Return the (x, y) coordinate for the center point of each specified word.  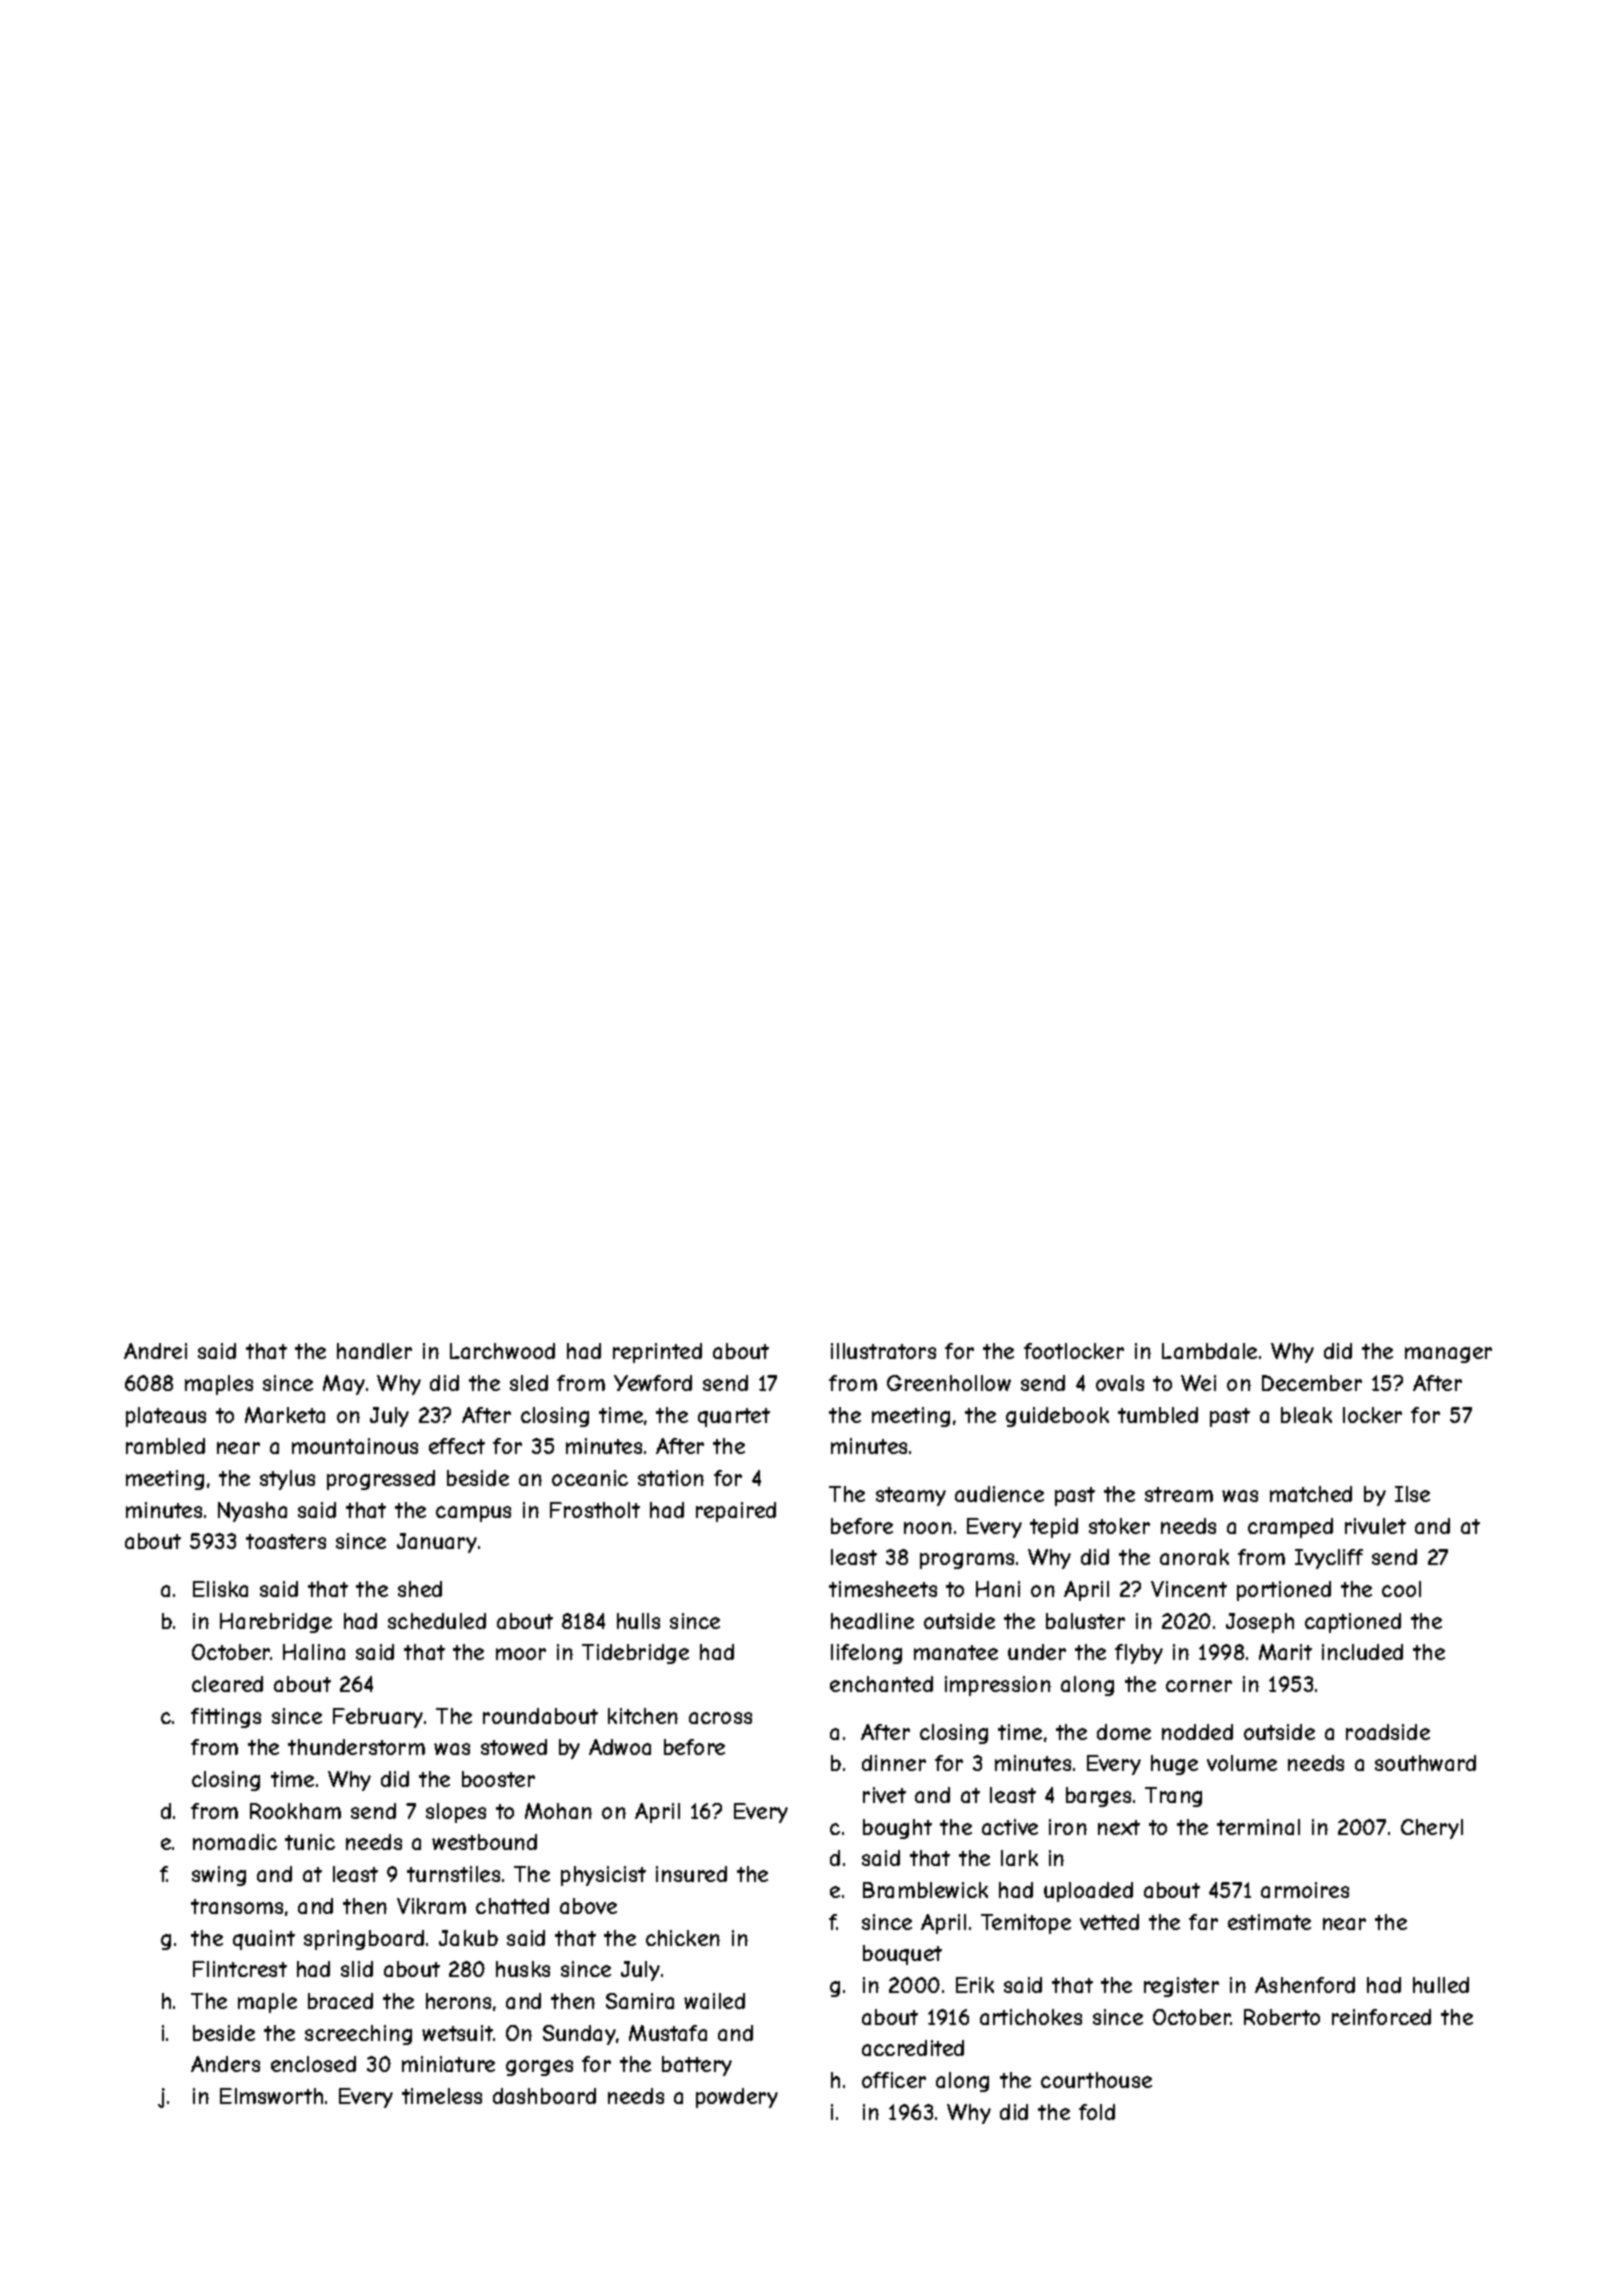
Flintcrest (240, 1969)
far (1203, 1922)
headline (872, 1621)
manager (1448, 1355)
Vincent (1189, 1589)
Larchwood (502, 1351)
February (378, 1718)
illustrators (883, 1351)
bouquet (902, 1955)
